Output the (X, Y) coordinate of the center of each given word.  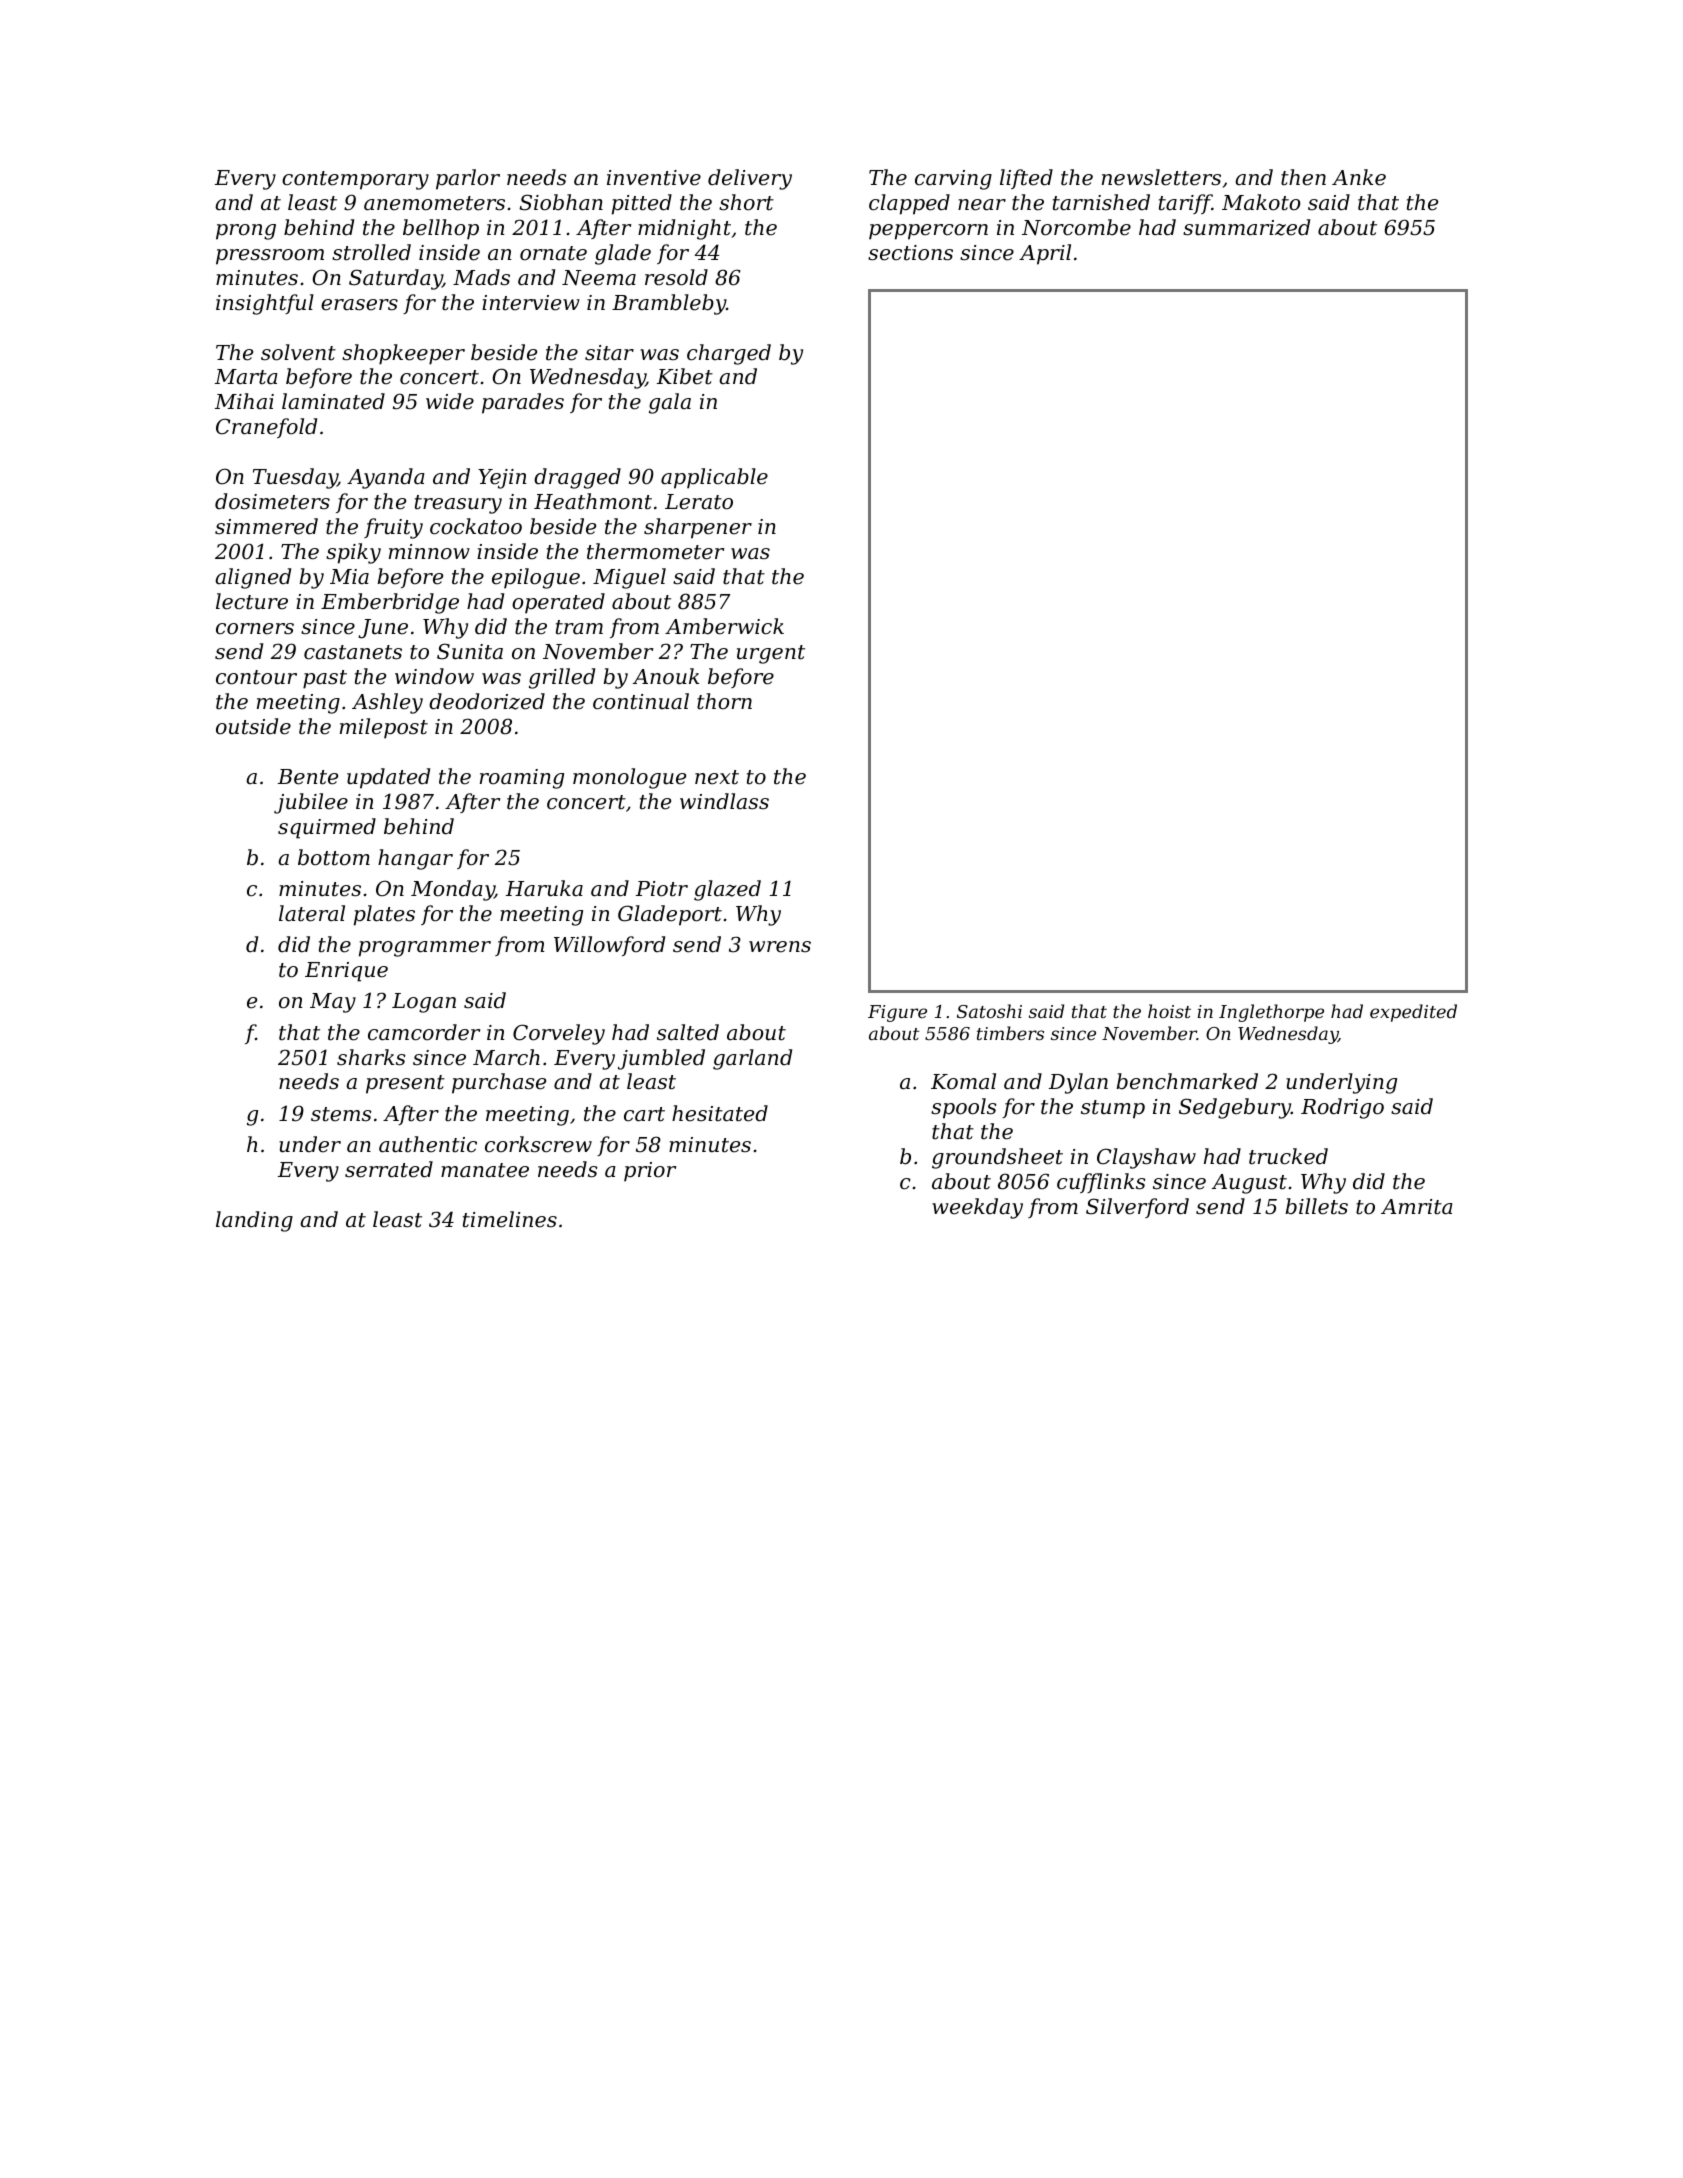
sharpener (698, 528)
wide (450, 401)
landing (254, 1221)
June (383, 629)
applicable (714, 478)
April (1045, 254)
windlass (724, 801)
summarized (1246, 227)
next (717, 777)
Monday (453, 890)
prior (650, 1172)
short (746, 202)
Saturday (396, 279)
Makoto (1261, 202)
